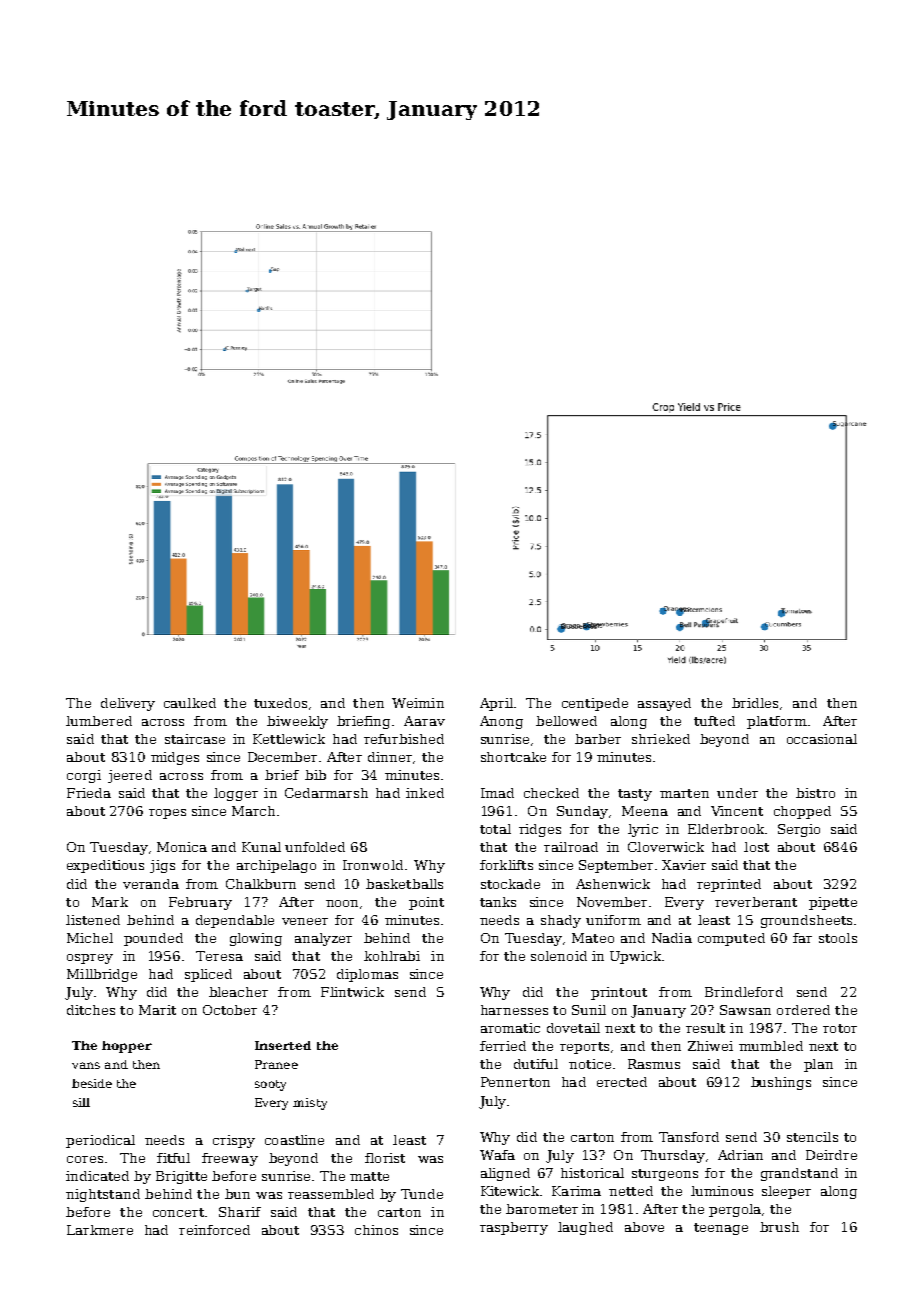 This screenshot has width=924, height=1308. I want to click on raspberry, so click(514, 1228).
